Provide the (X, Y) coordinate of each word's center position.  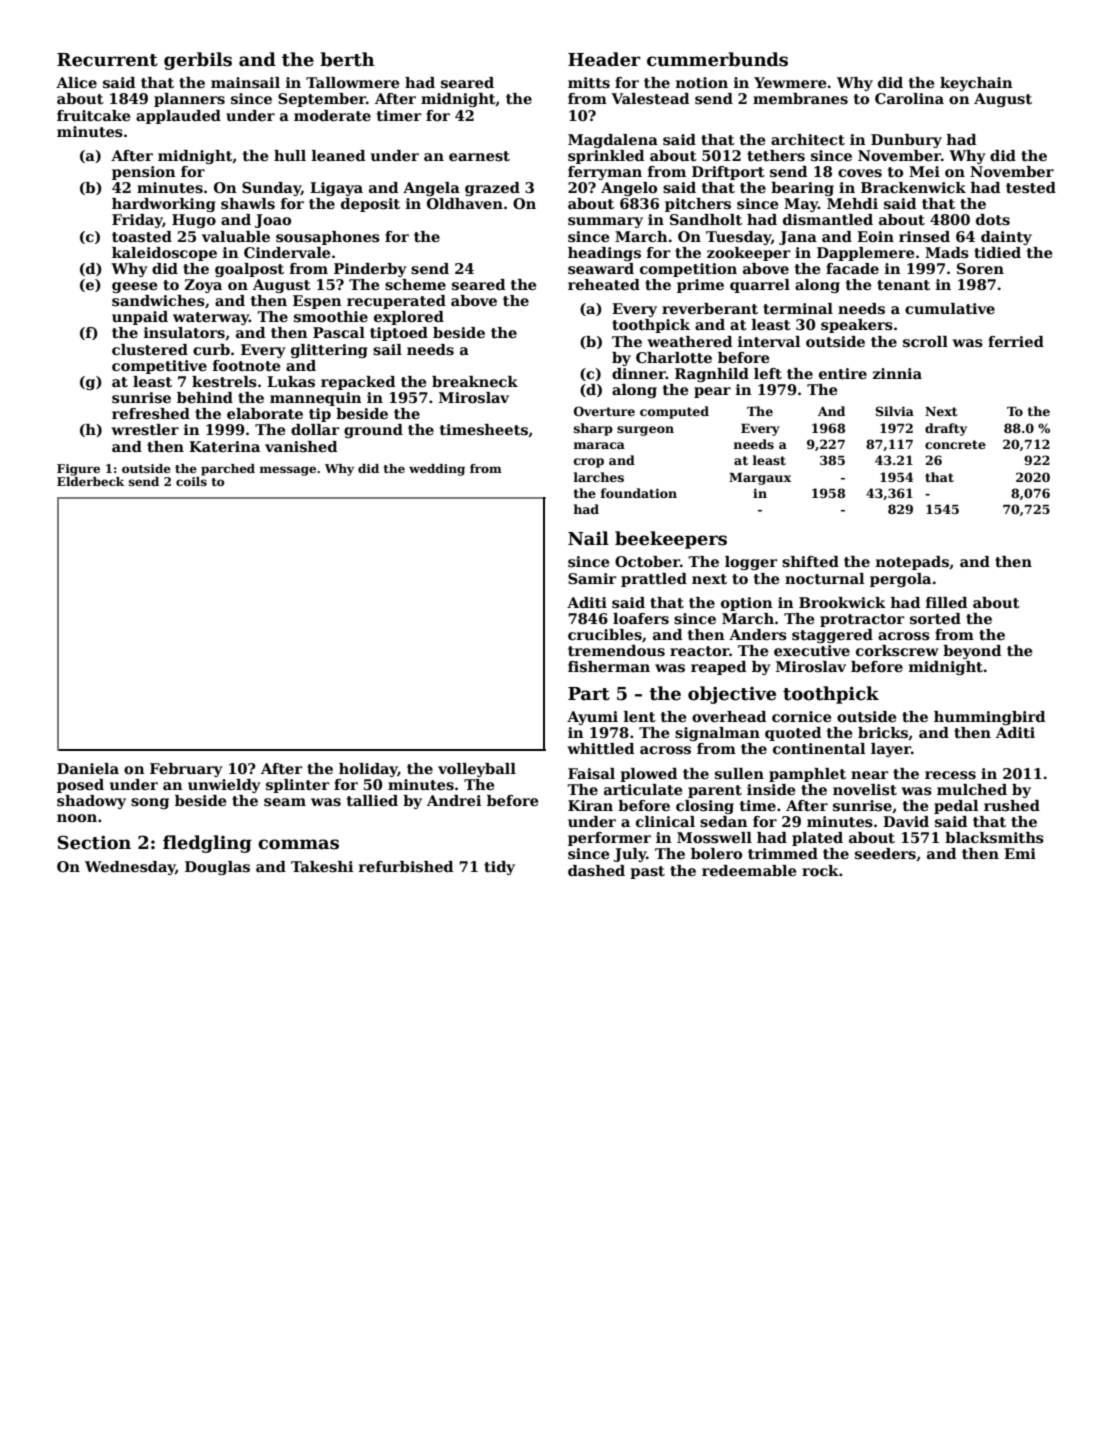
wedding (437, 470)
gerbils (198, 61)
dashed (596, 870)
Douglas (217, 868)
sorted (935, 618)
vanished (301, 446)
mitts (589, 82)
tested (1031, 188)
